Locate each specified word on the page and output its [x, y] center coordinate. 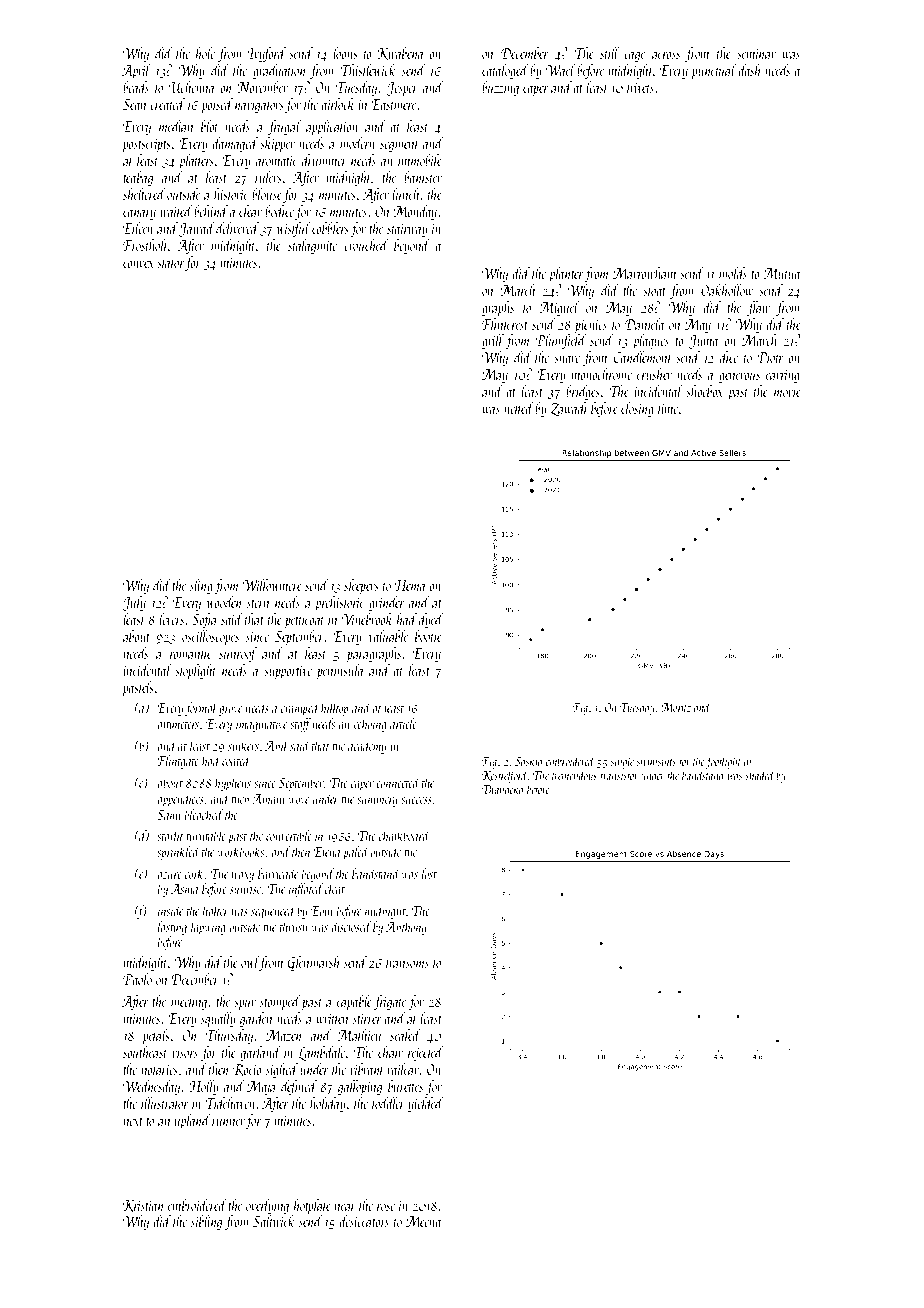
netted [519, 408]
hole [205, 53]
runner [229, 1123]
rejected [426, 1053]
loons [345, 53]
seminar [756, 54]
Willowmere [272, 585]
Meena [423, 1221]
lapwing [208, 928]
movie [787, 392]
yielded [426, 1104]
